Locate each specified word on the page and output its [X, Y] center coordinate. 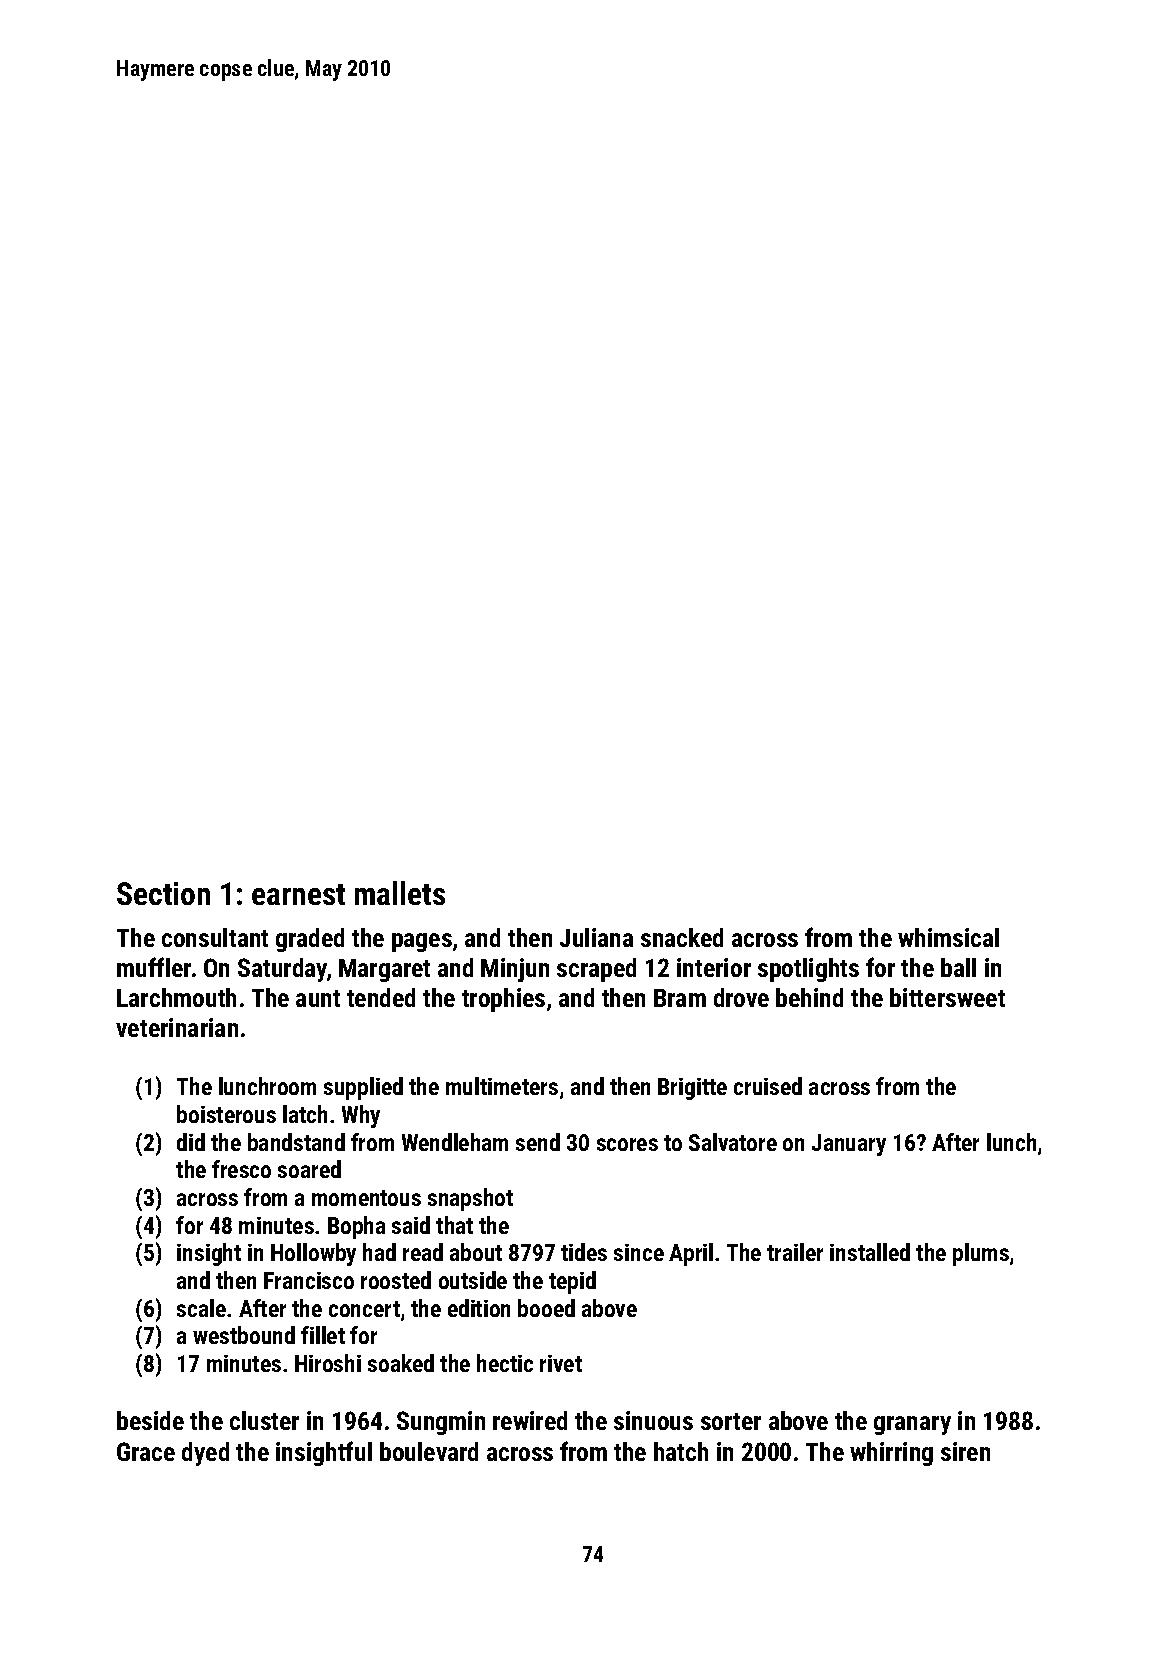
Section [163, 893]
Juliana [596, 937]
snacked [682, 937]
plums [981, 1254]
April [691, 1254]
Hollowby [313, 1254]
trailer [795, 1252]
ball [958, 967]
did [191, 1142]
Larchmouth [176, 997]
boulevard [429, 1451]
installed [870, 1252]
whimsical [948, 937]
